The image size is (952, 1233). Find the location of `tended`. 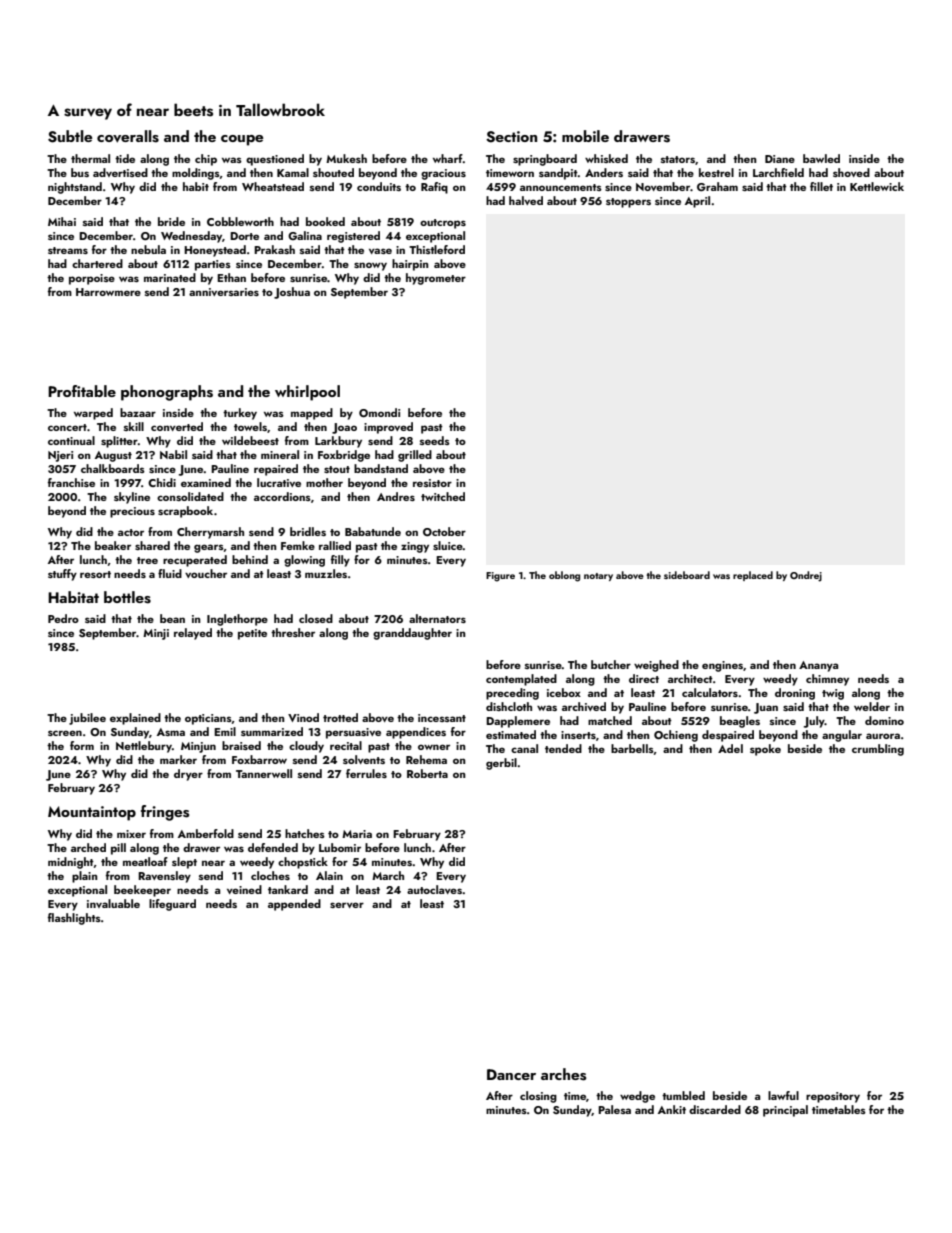

tended is located at coordinates (563, 748).
